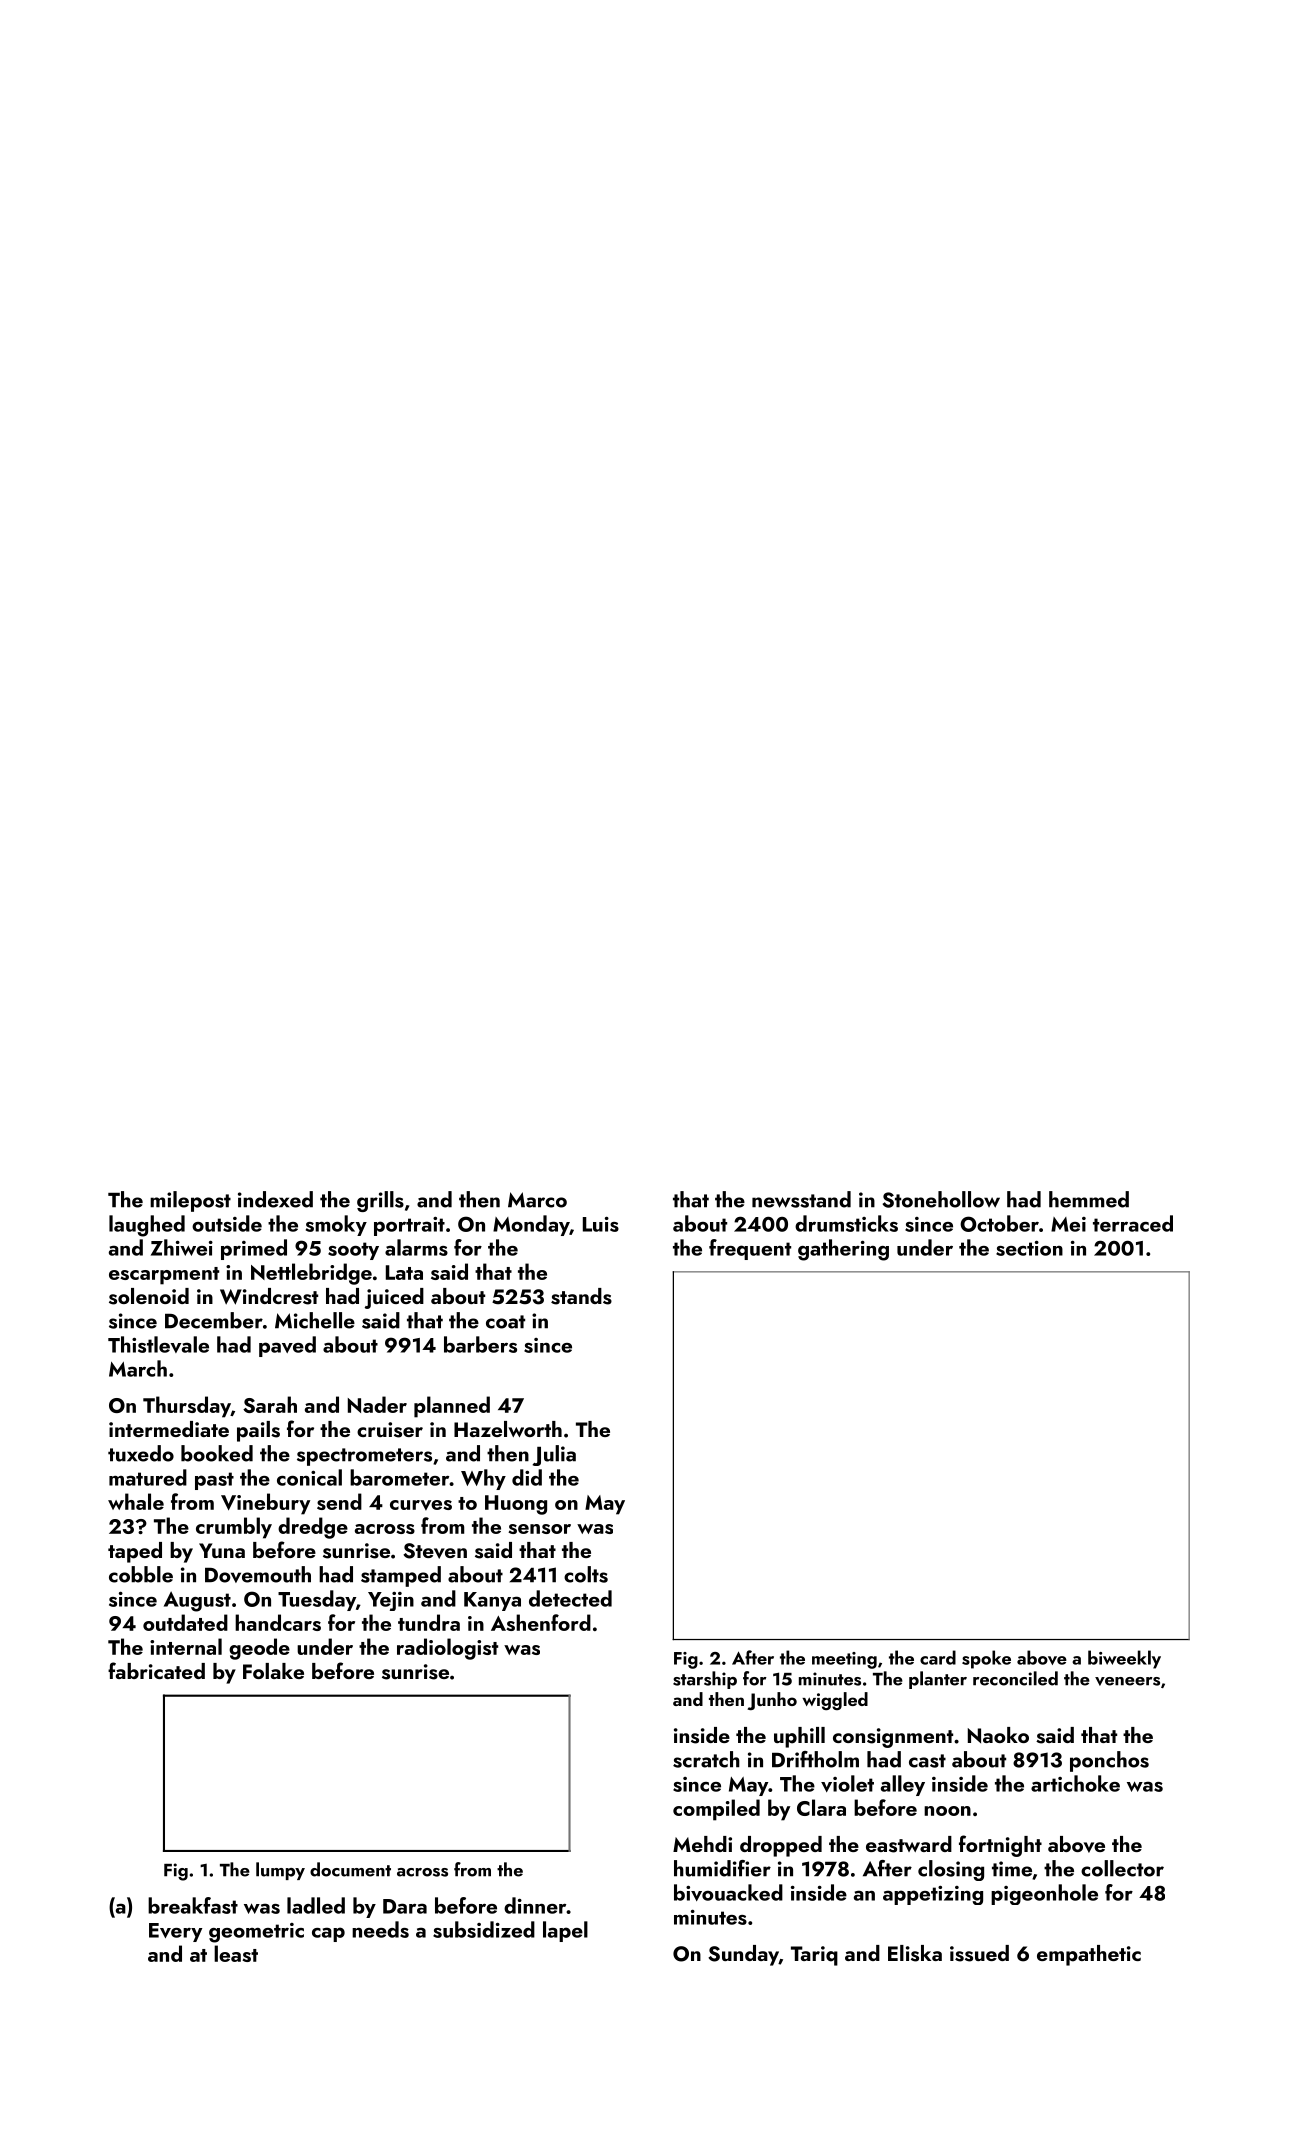 The height and width of the screenshot is (2138, 1298). Describe the element at coordinates (716, 1810) in the screenshot. I see `compiled` at that location.
